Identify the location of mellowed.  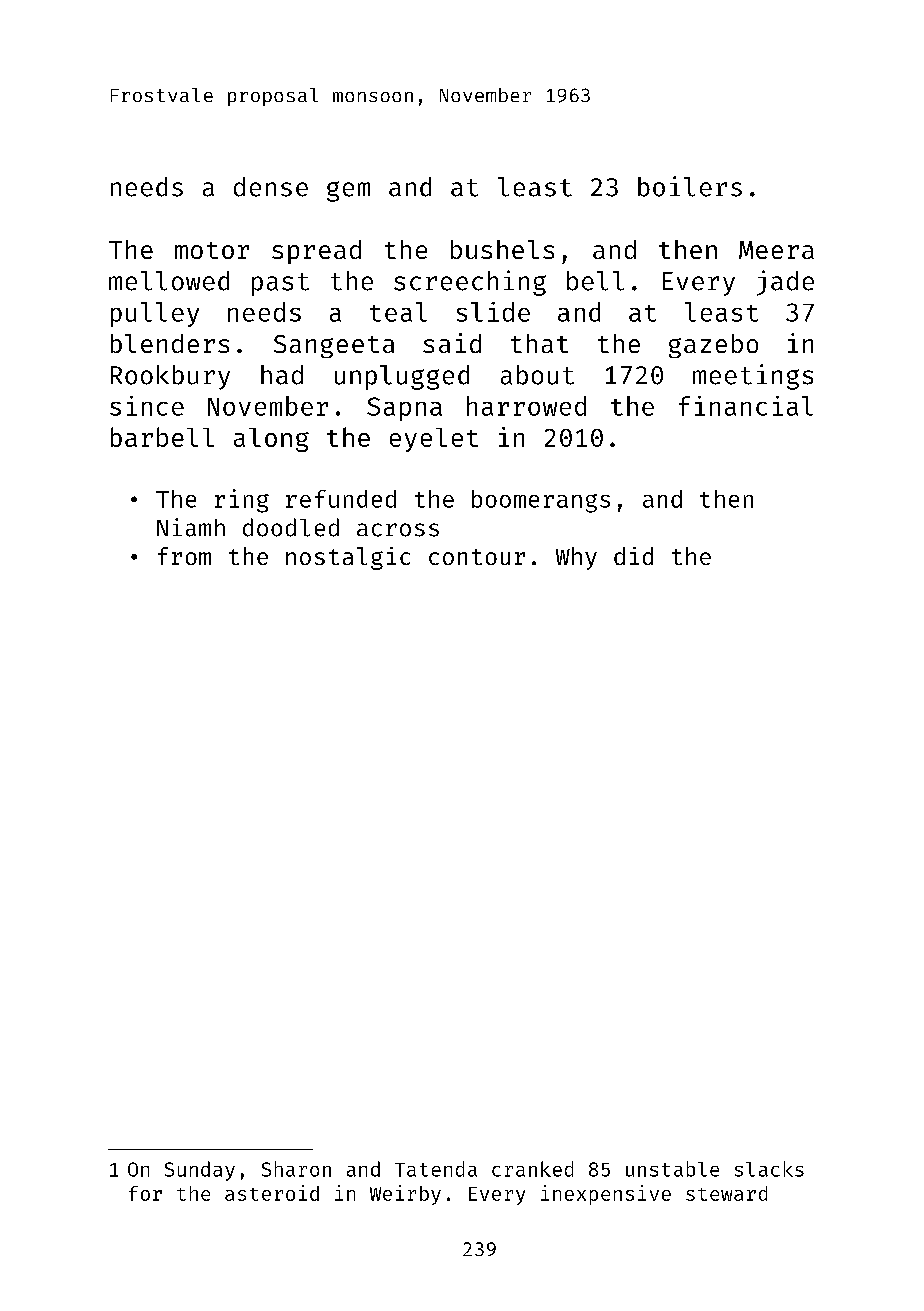
(169, 281).
